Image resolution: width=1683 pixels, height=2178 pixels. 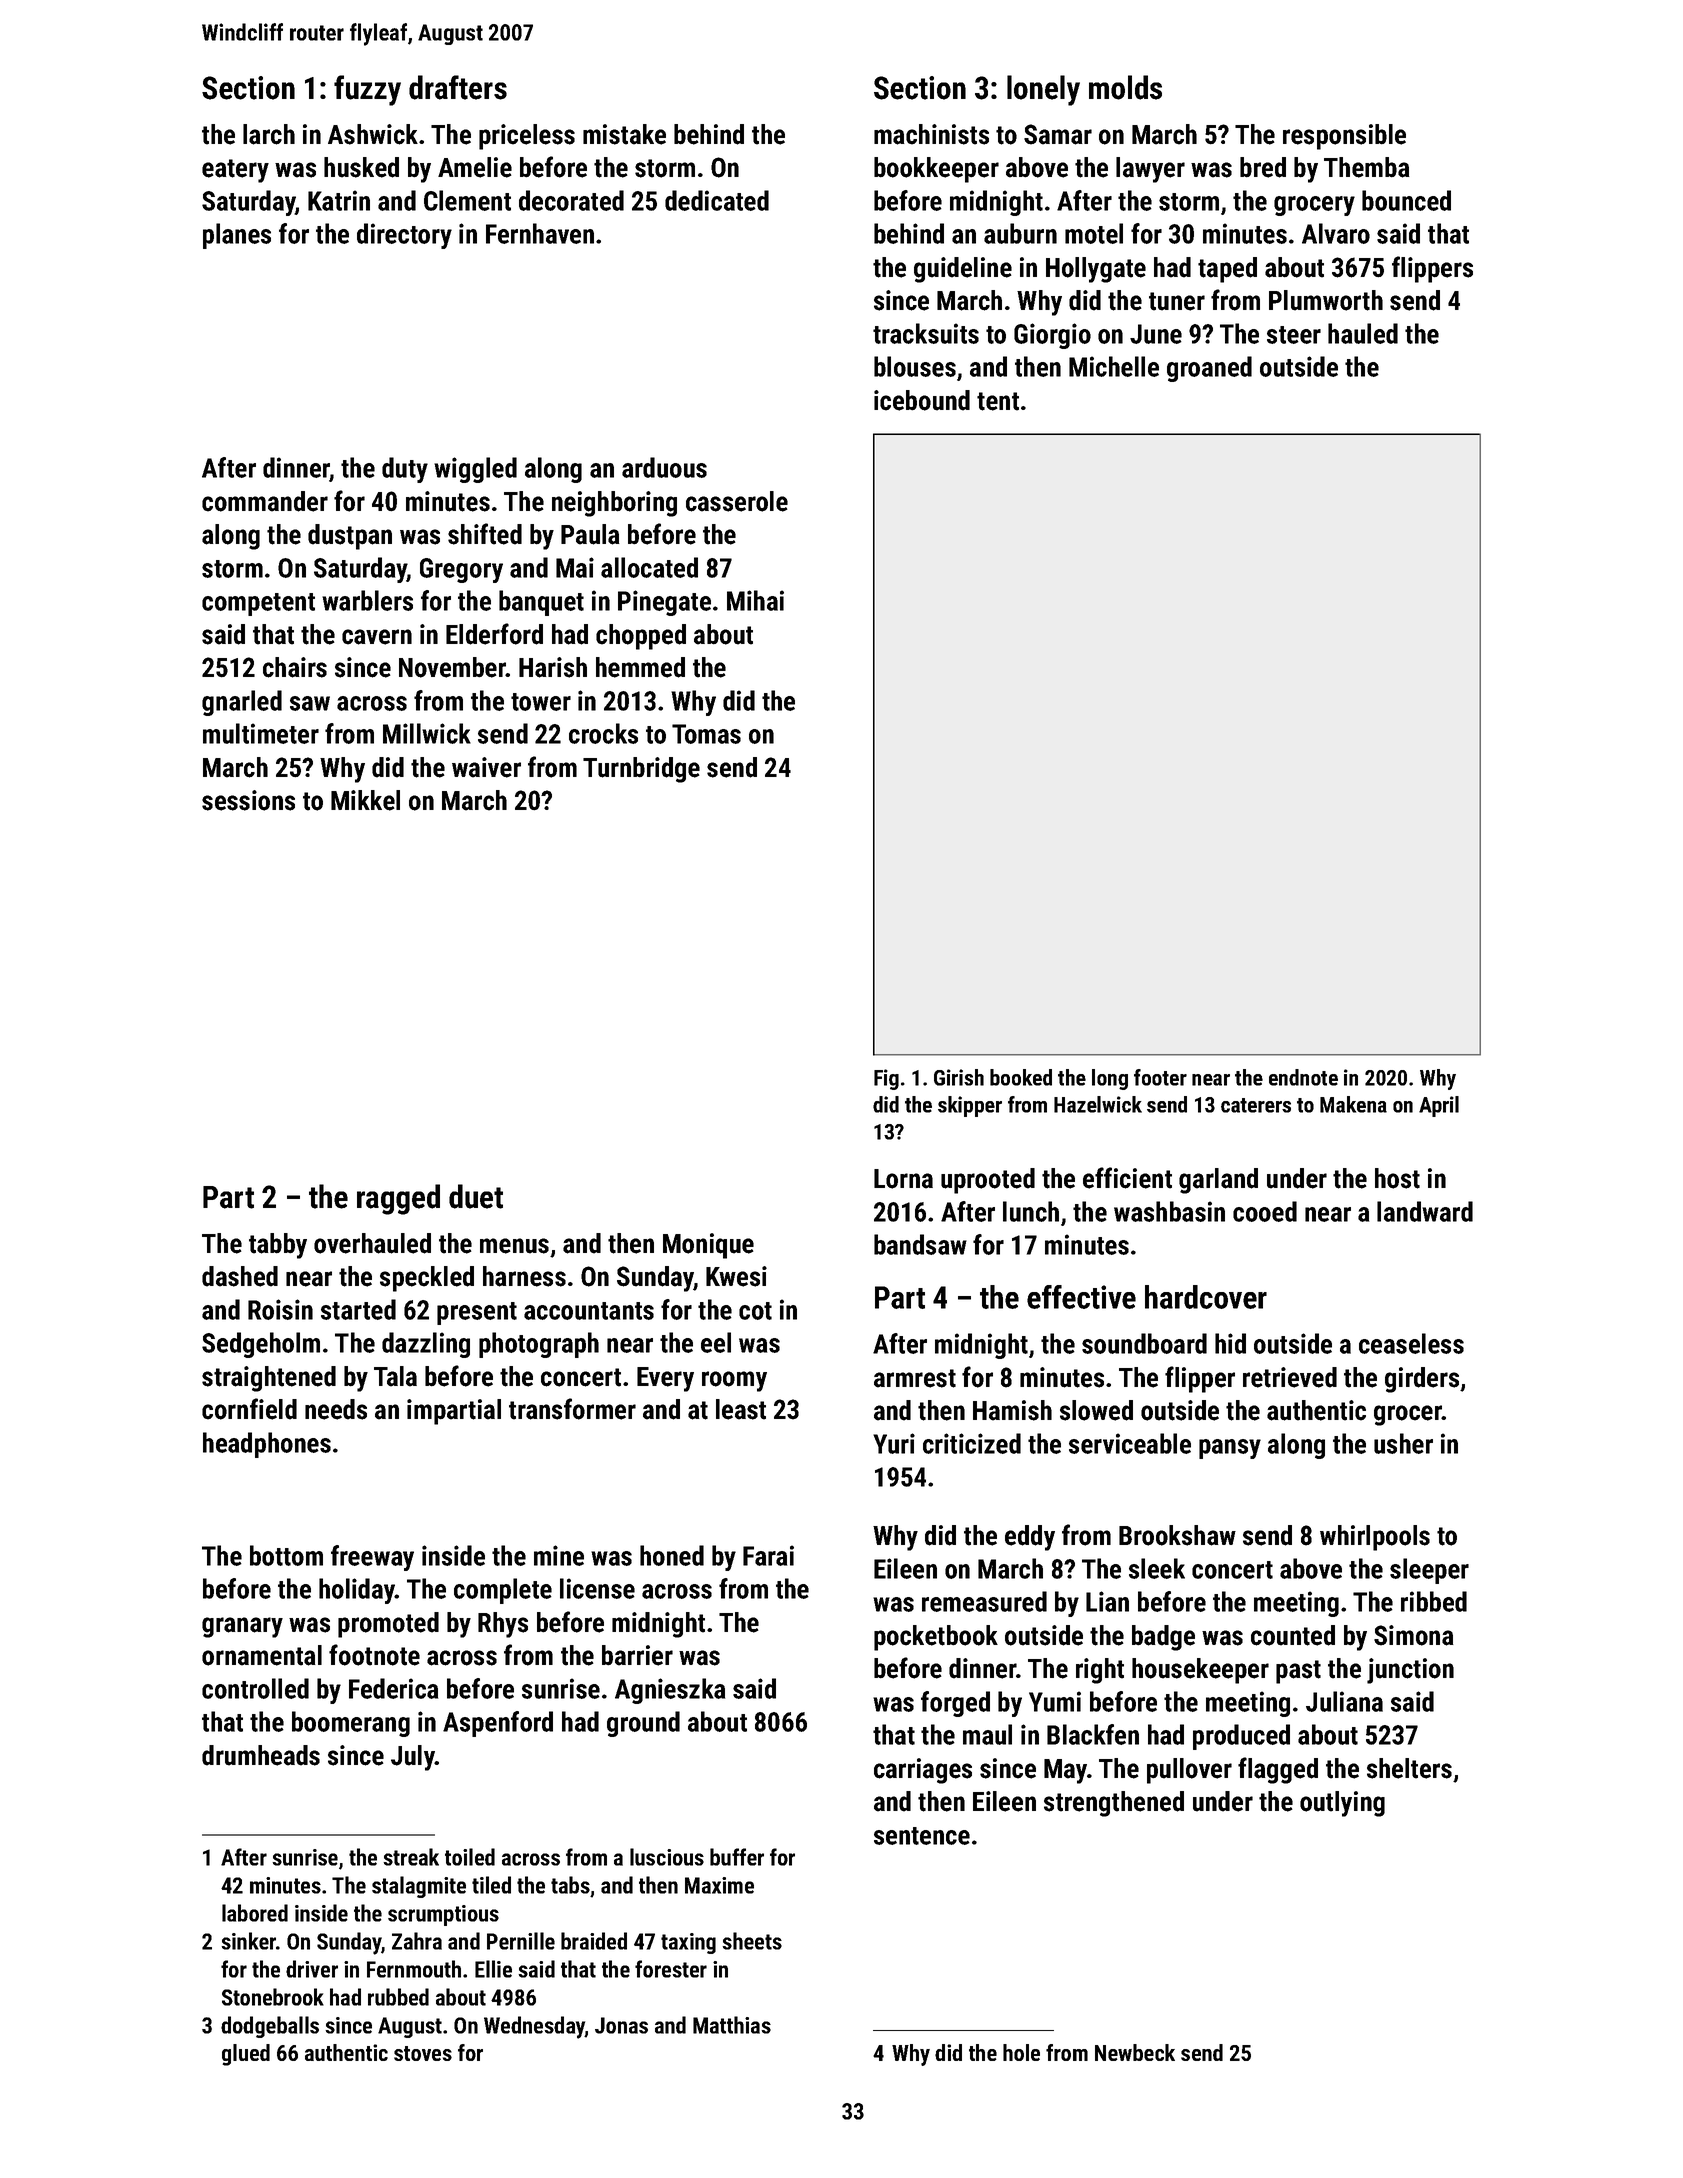 I want to click on Stonebrook, so click(x=273, y=1997).
